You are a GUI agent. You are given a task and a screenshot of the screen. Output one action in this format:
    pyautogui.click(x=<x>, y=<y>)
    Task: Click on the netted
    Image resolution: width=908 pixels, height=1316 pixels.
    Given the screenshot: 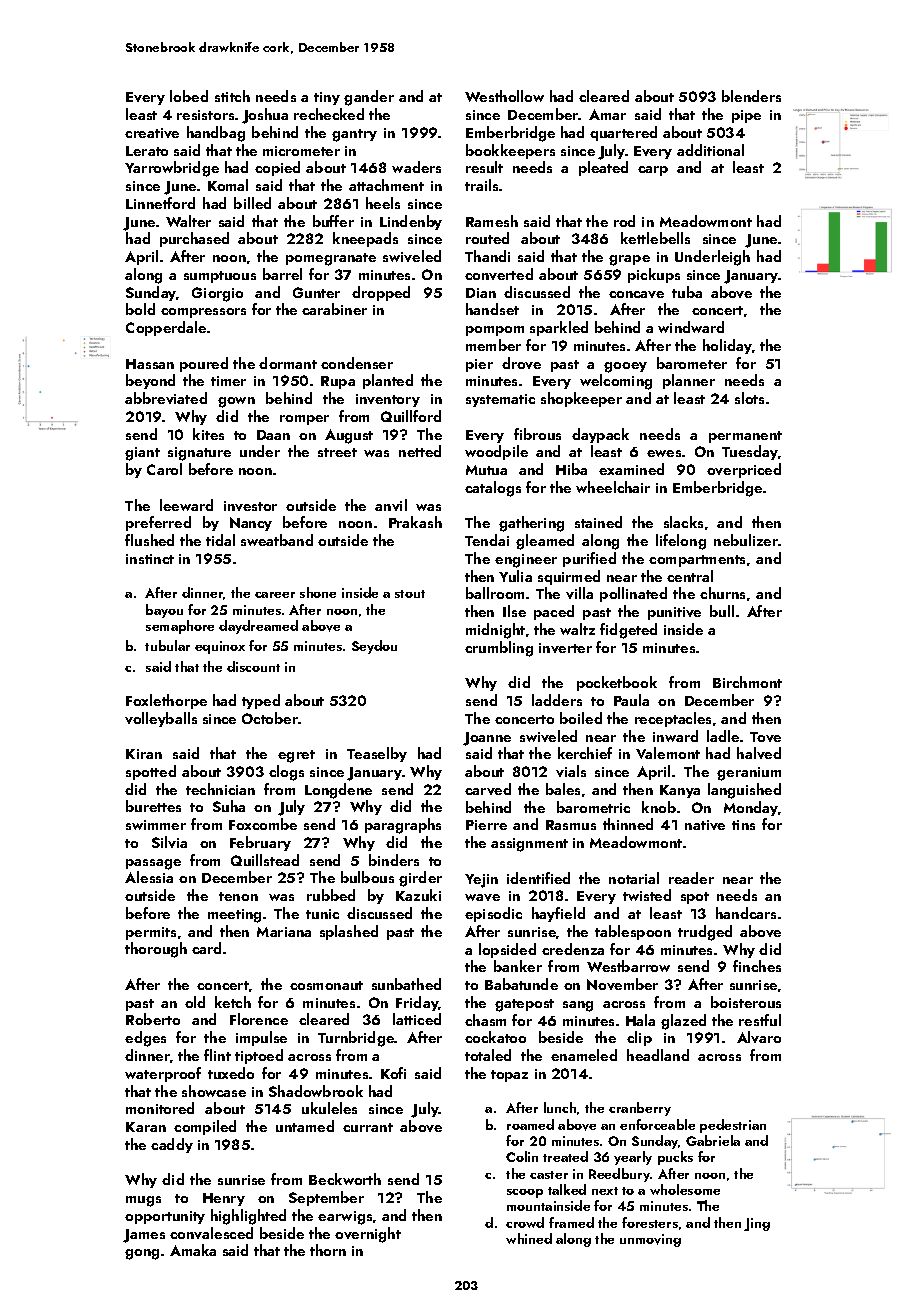 What is the action you would take?
    pyautogui.click(x=420, y=451)
